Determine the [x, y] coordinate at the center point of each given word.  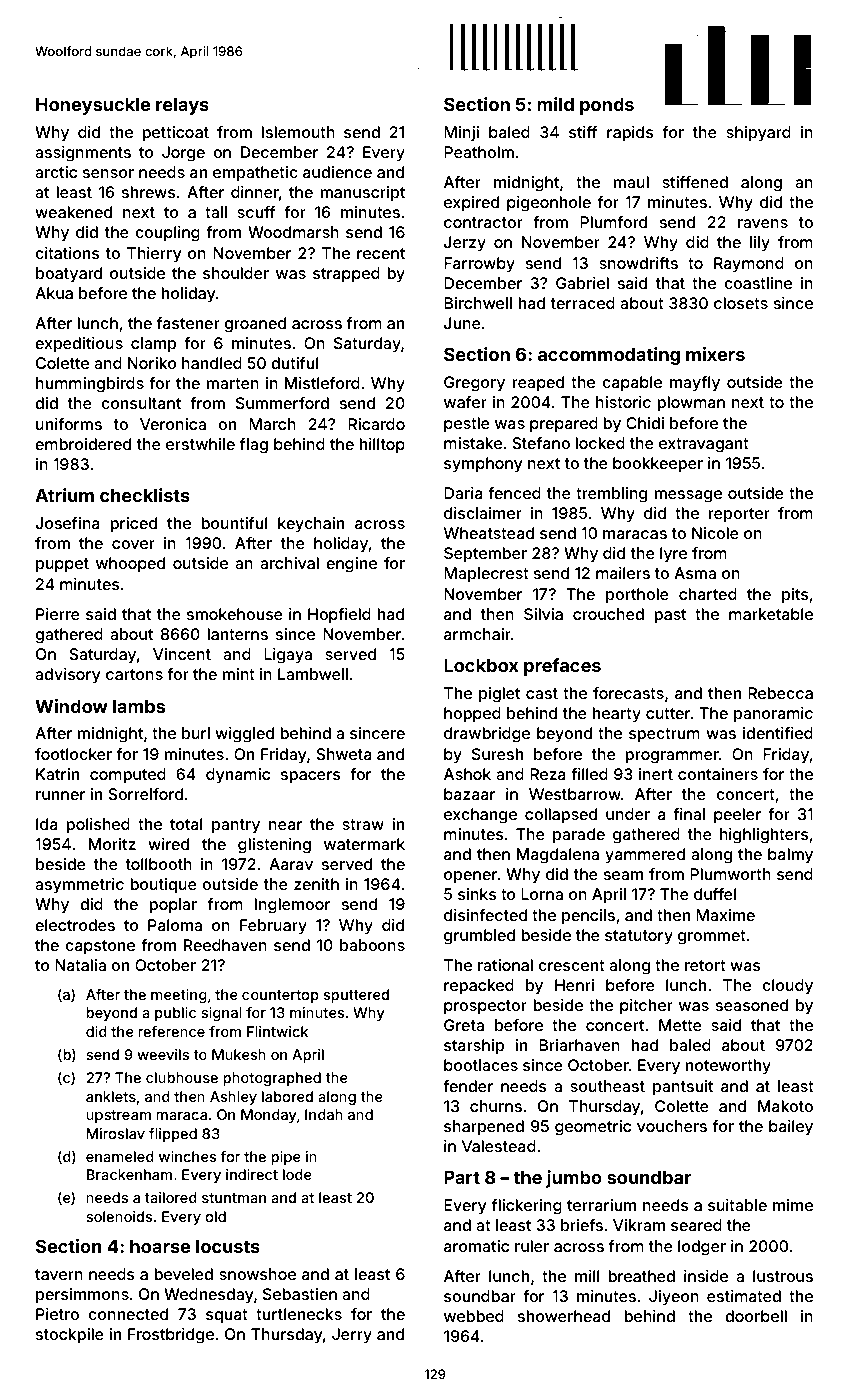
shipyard [758, 134]
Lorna [542, 894]
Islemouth [298, 132]
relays [182, 106]
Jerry [352, 1336]
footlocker [73, 754]
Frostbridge [171, 1336]
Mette [680, 1025]
